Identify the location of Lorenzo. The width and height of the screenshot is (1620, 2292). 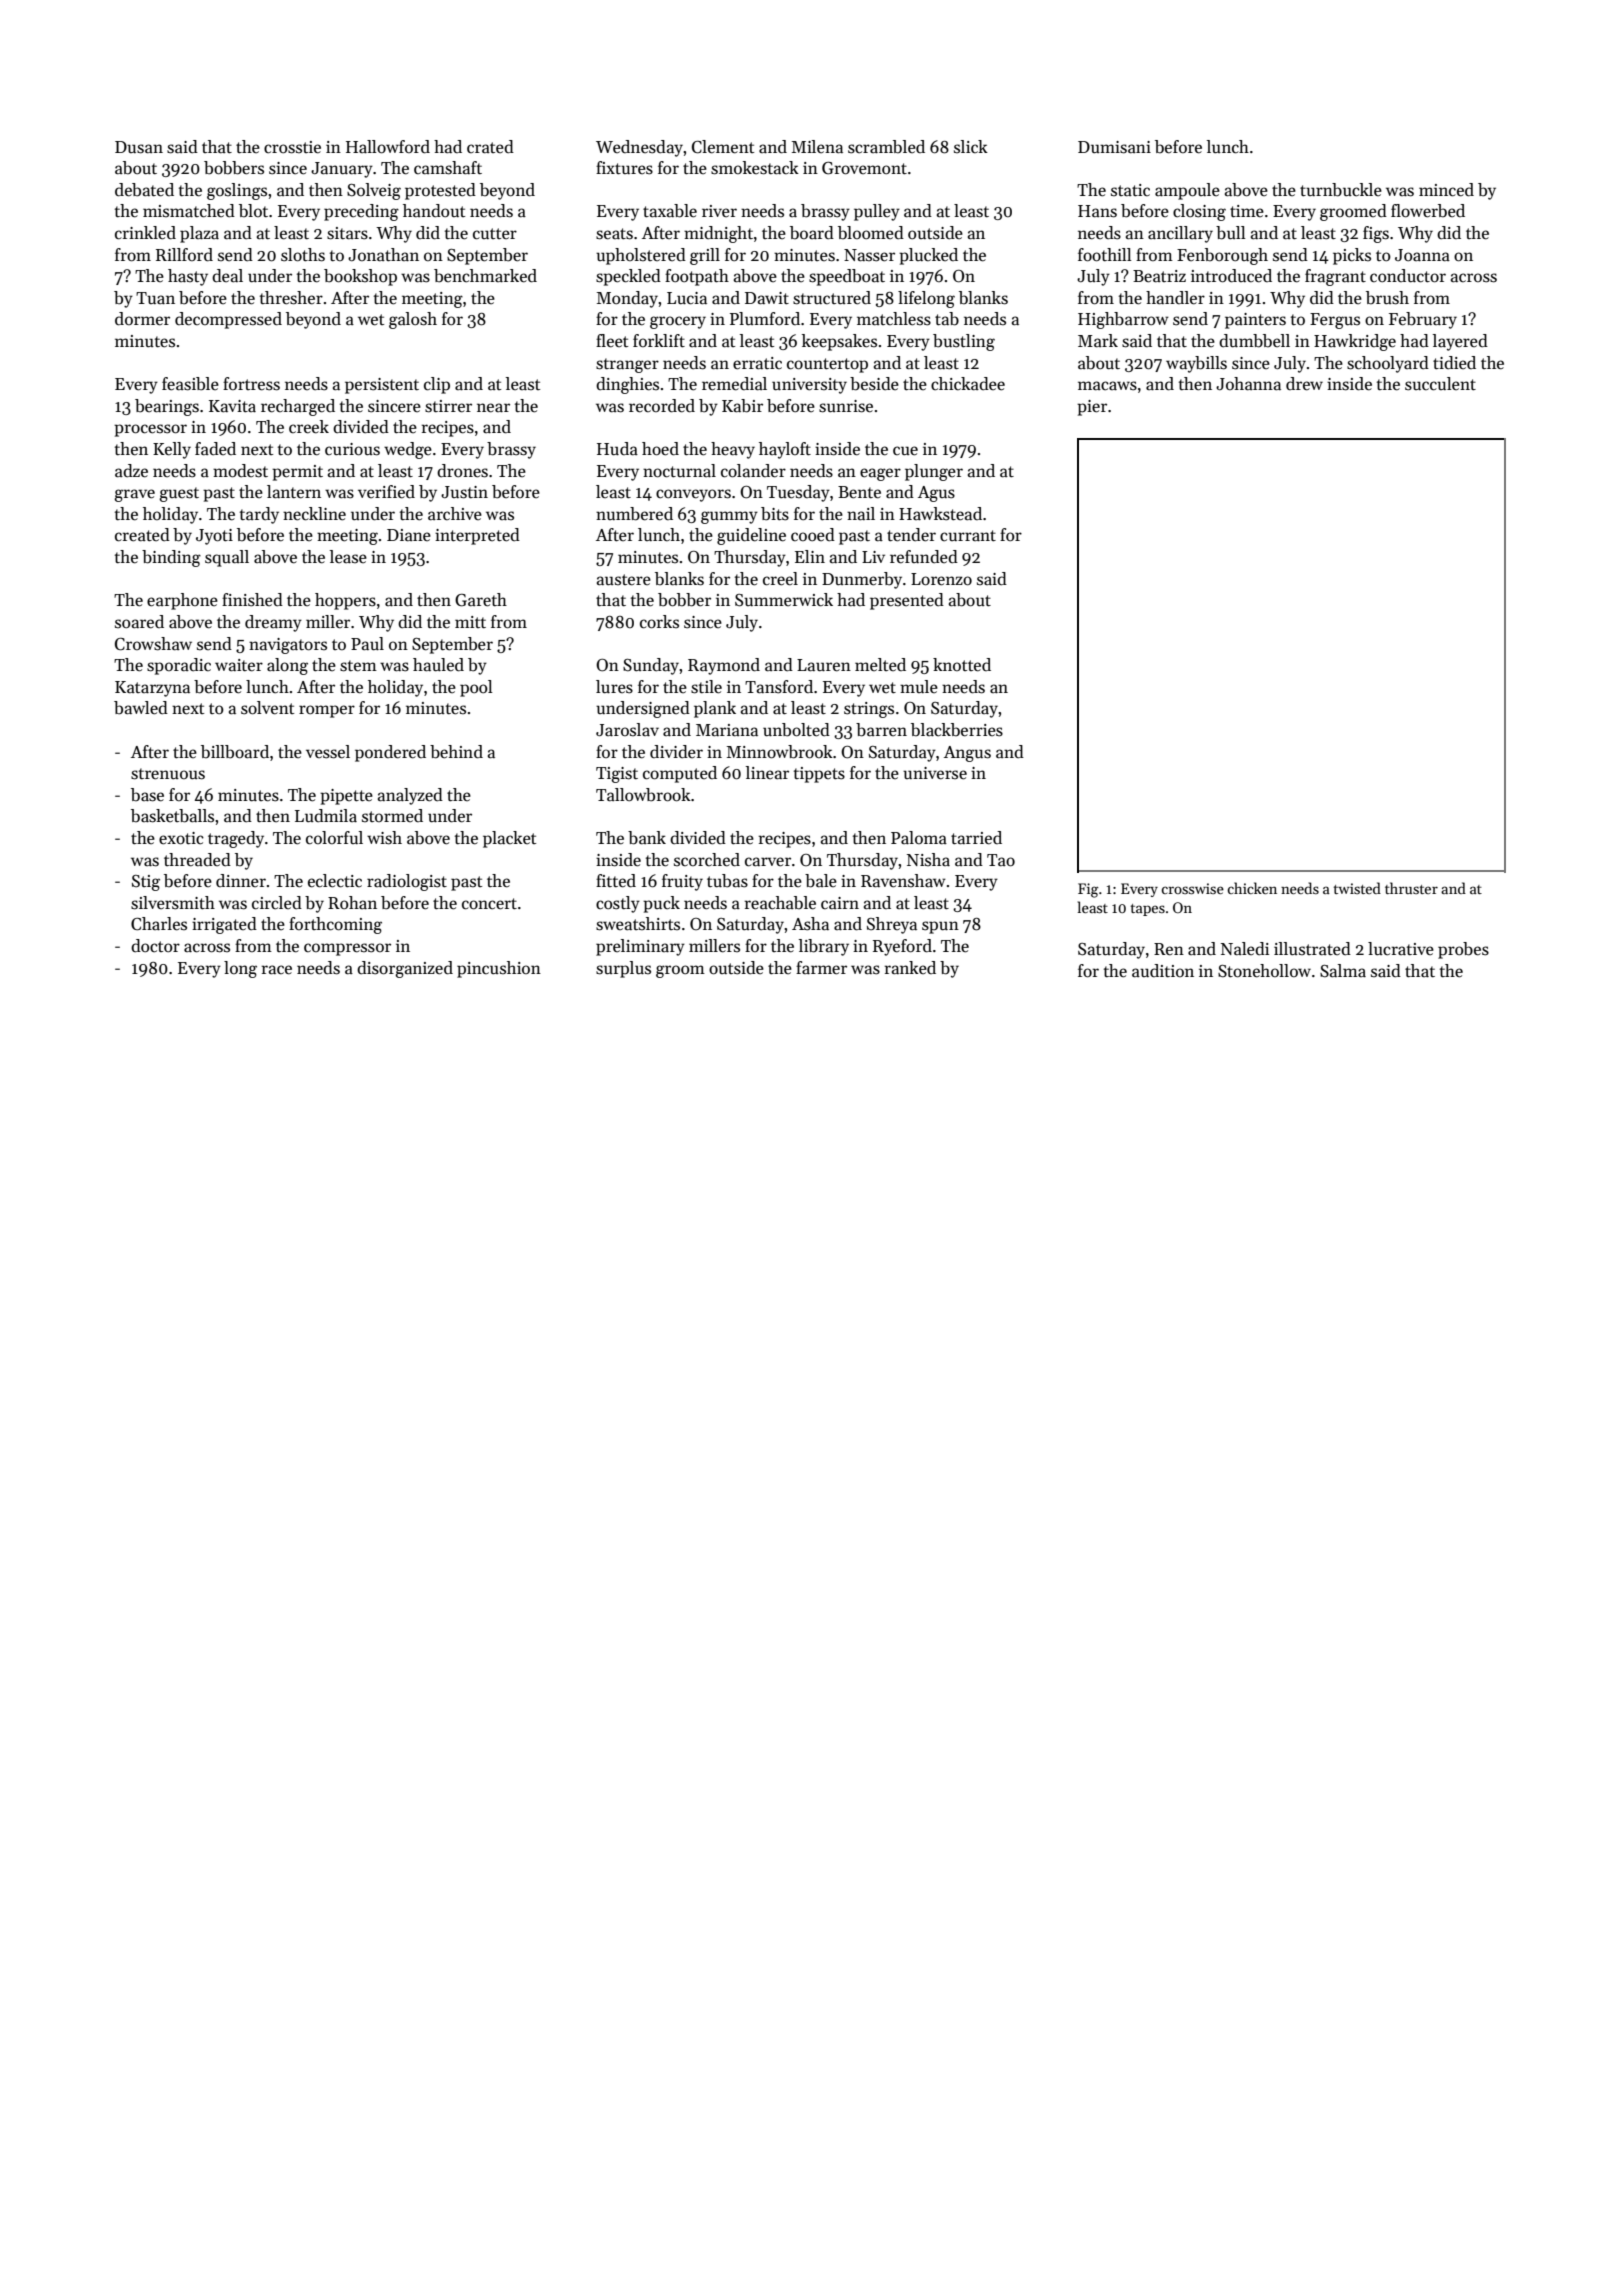
(941, 579).
